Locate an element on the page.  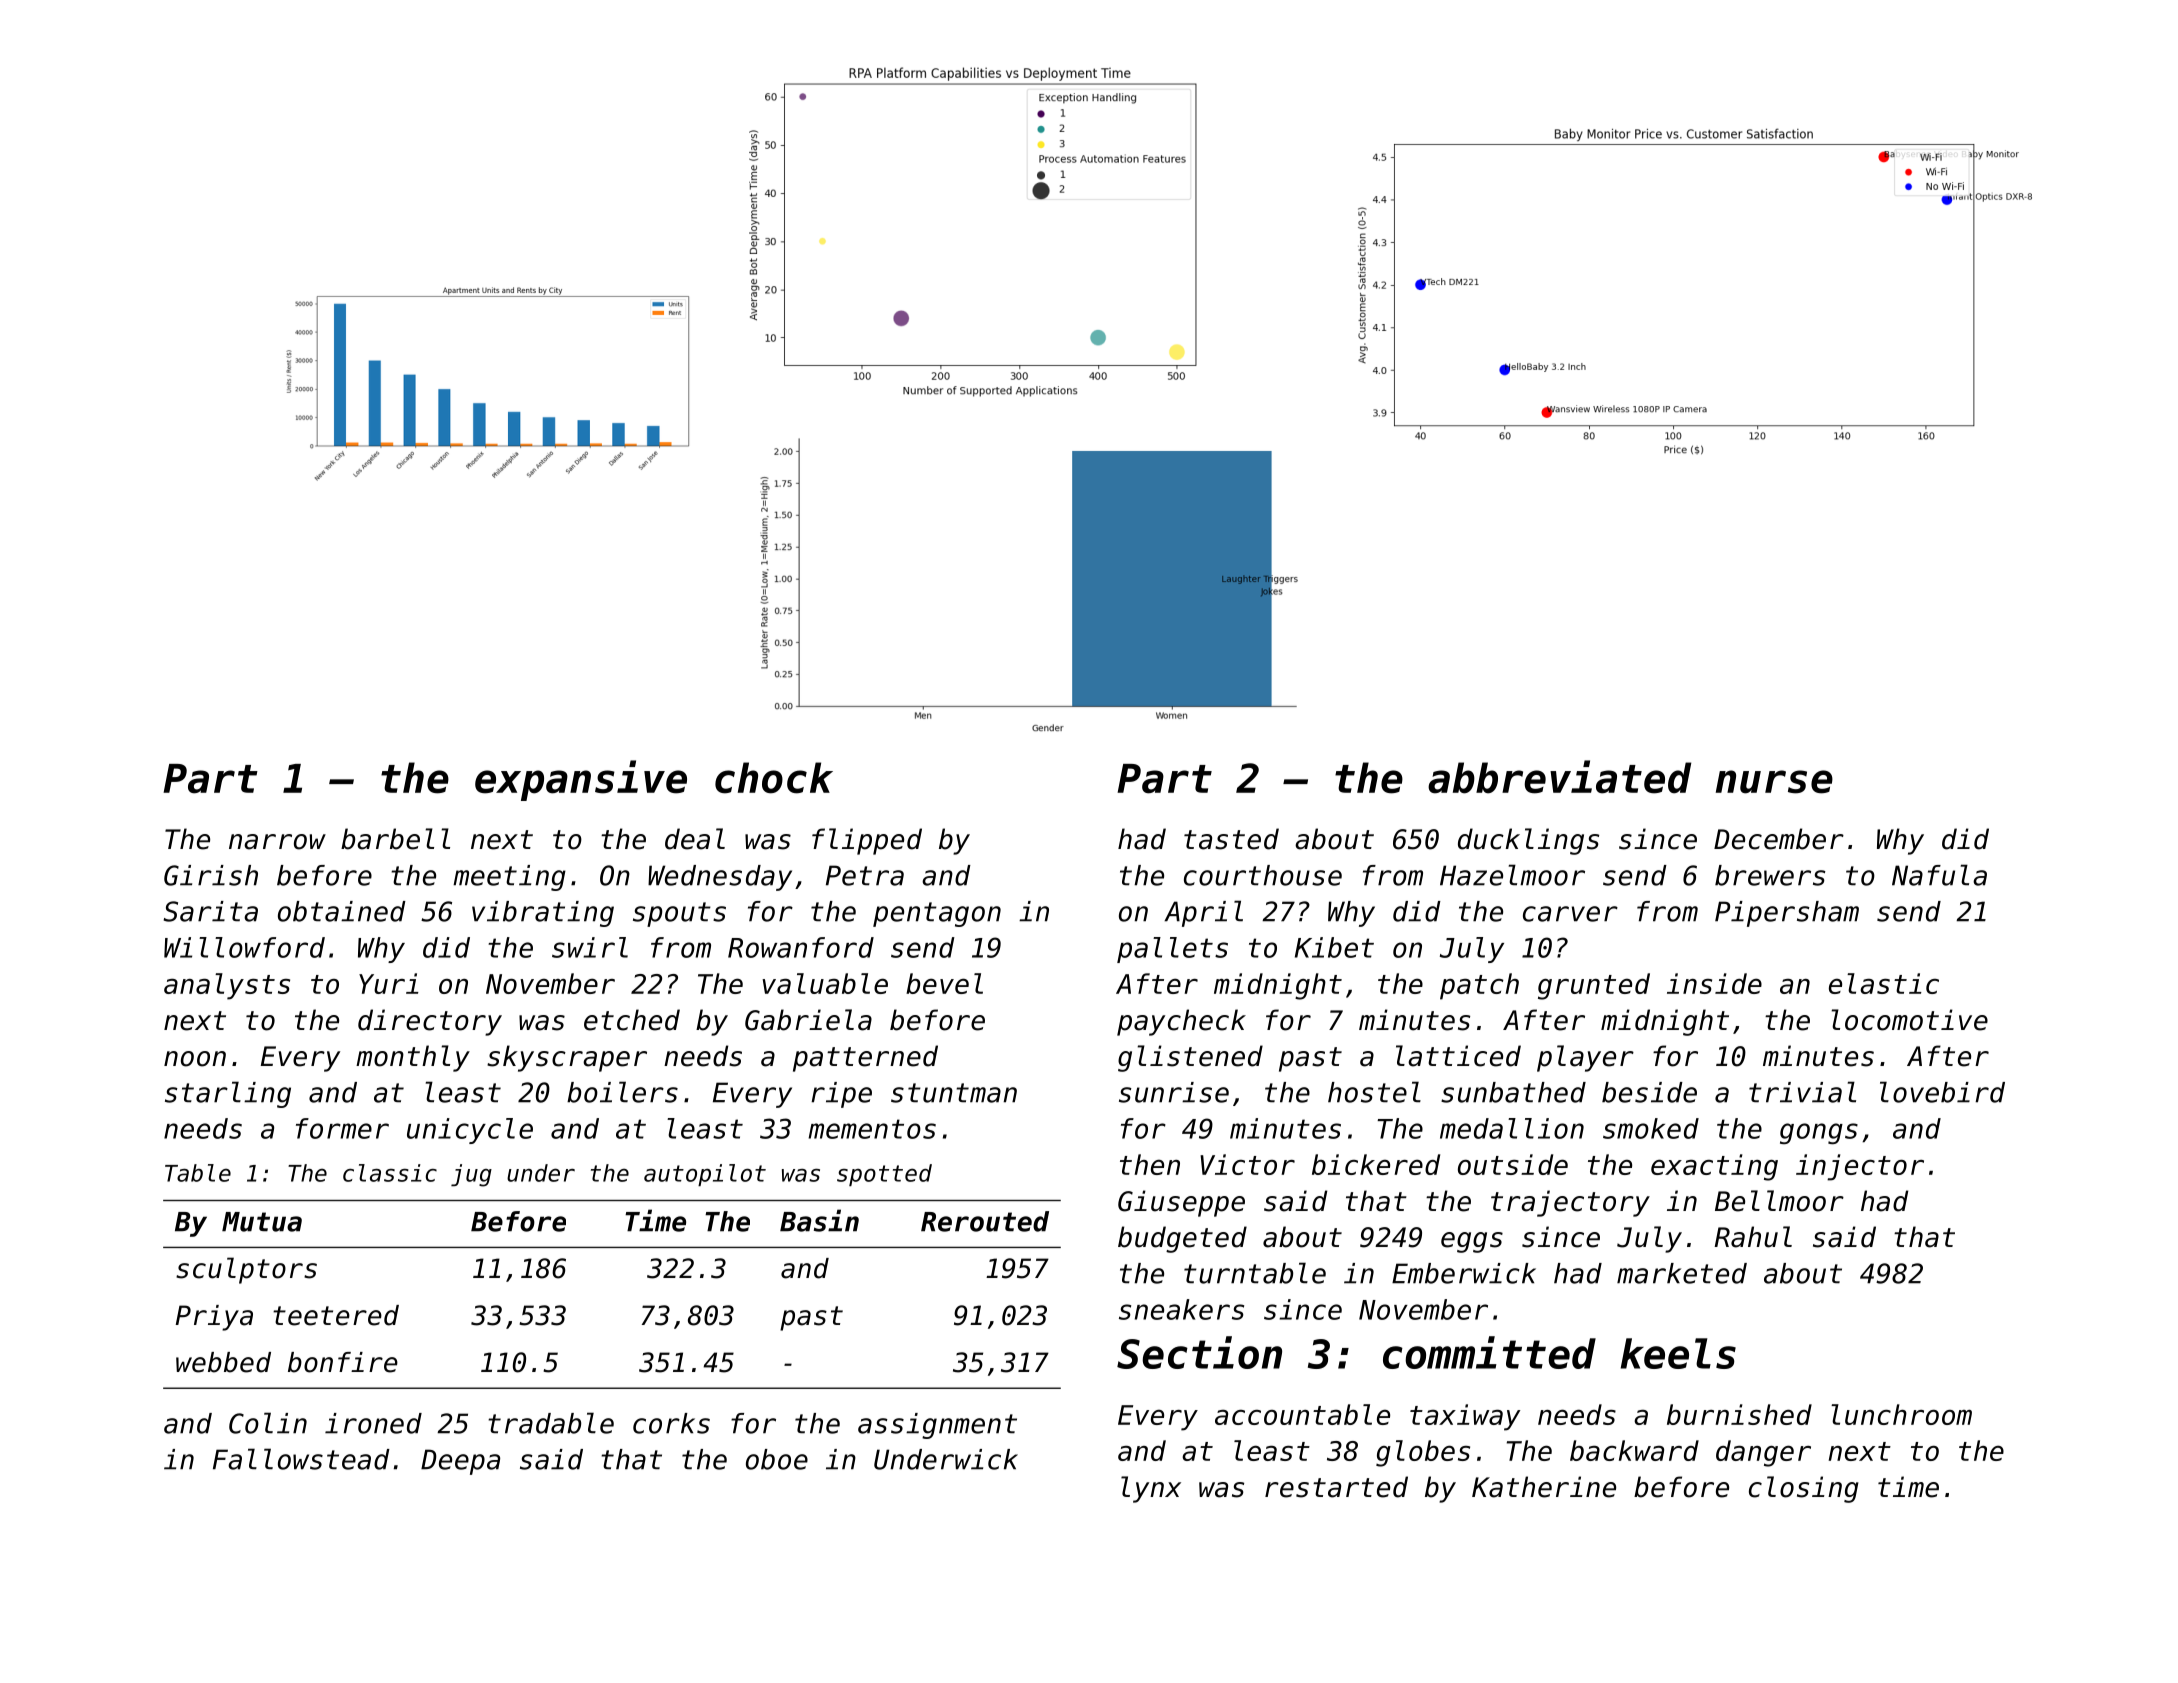
expansive is located at coordinates (581, 780).
